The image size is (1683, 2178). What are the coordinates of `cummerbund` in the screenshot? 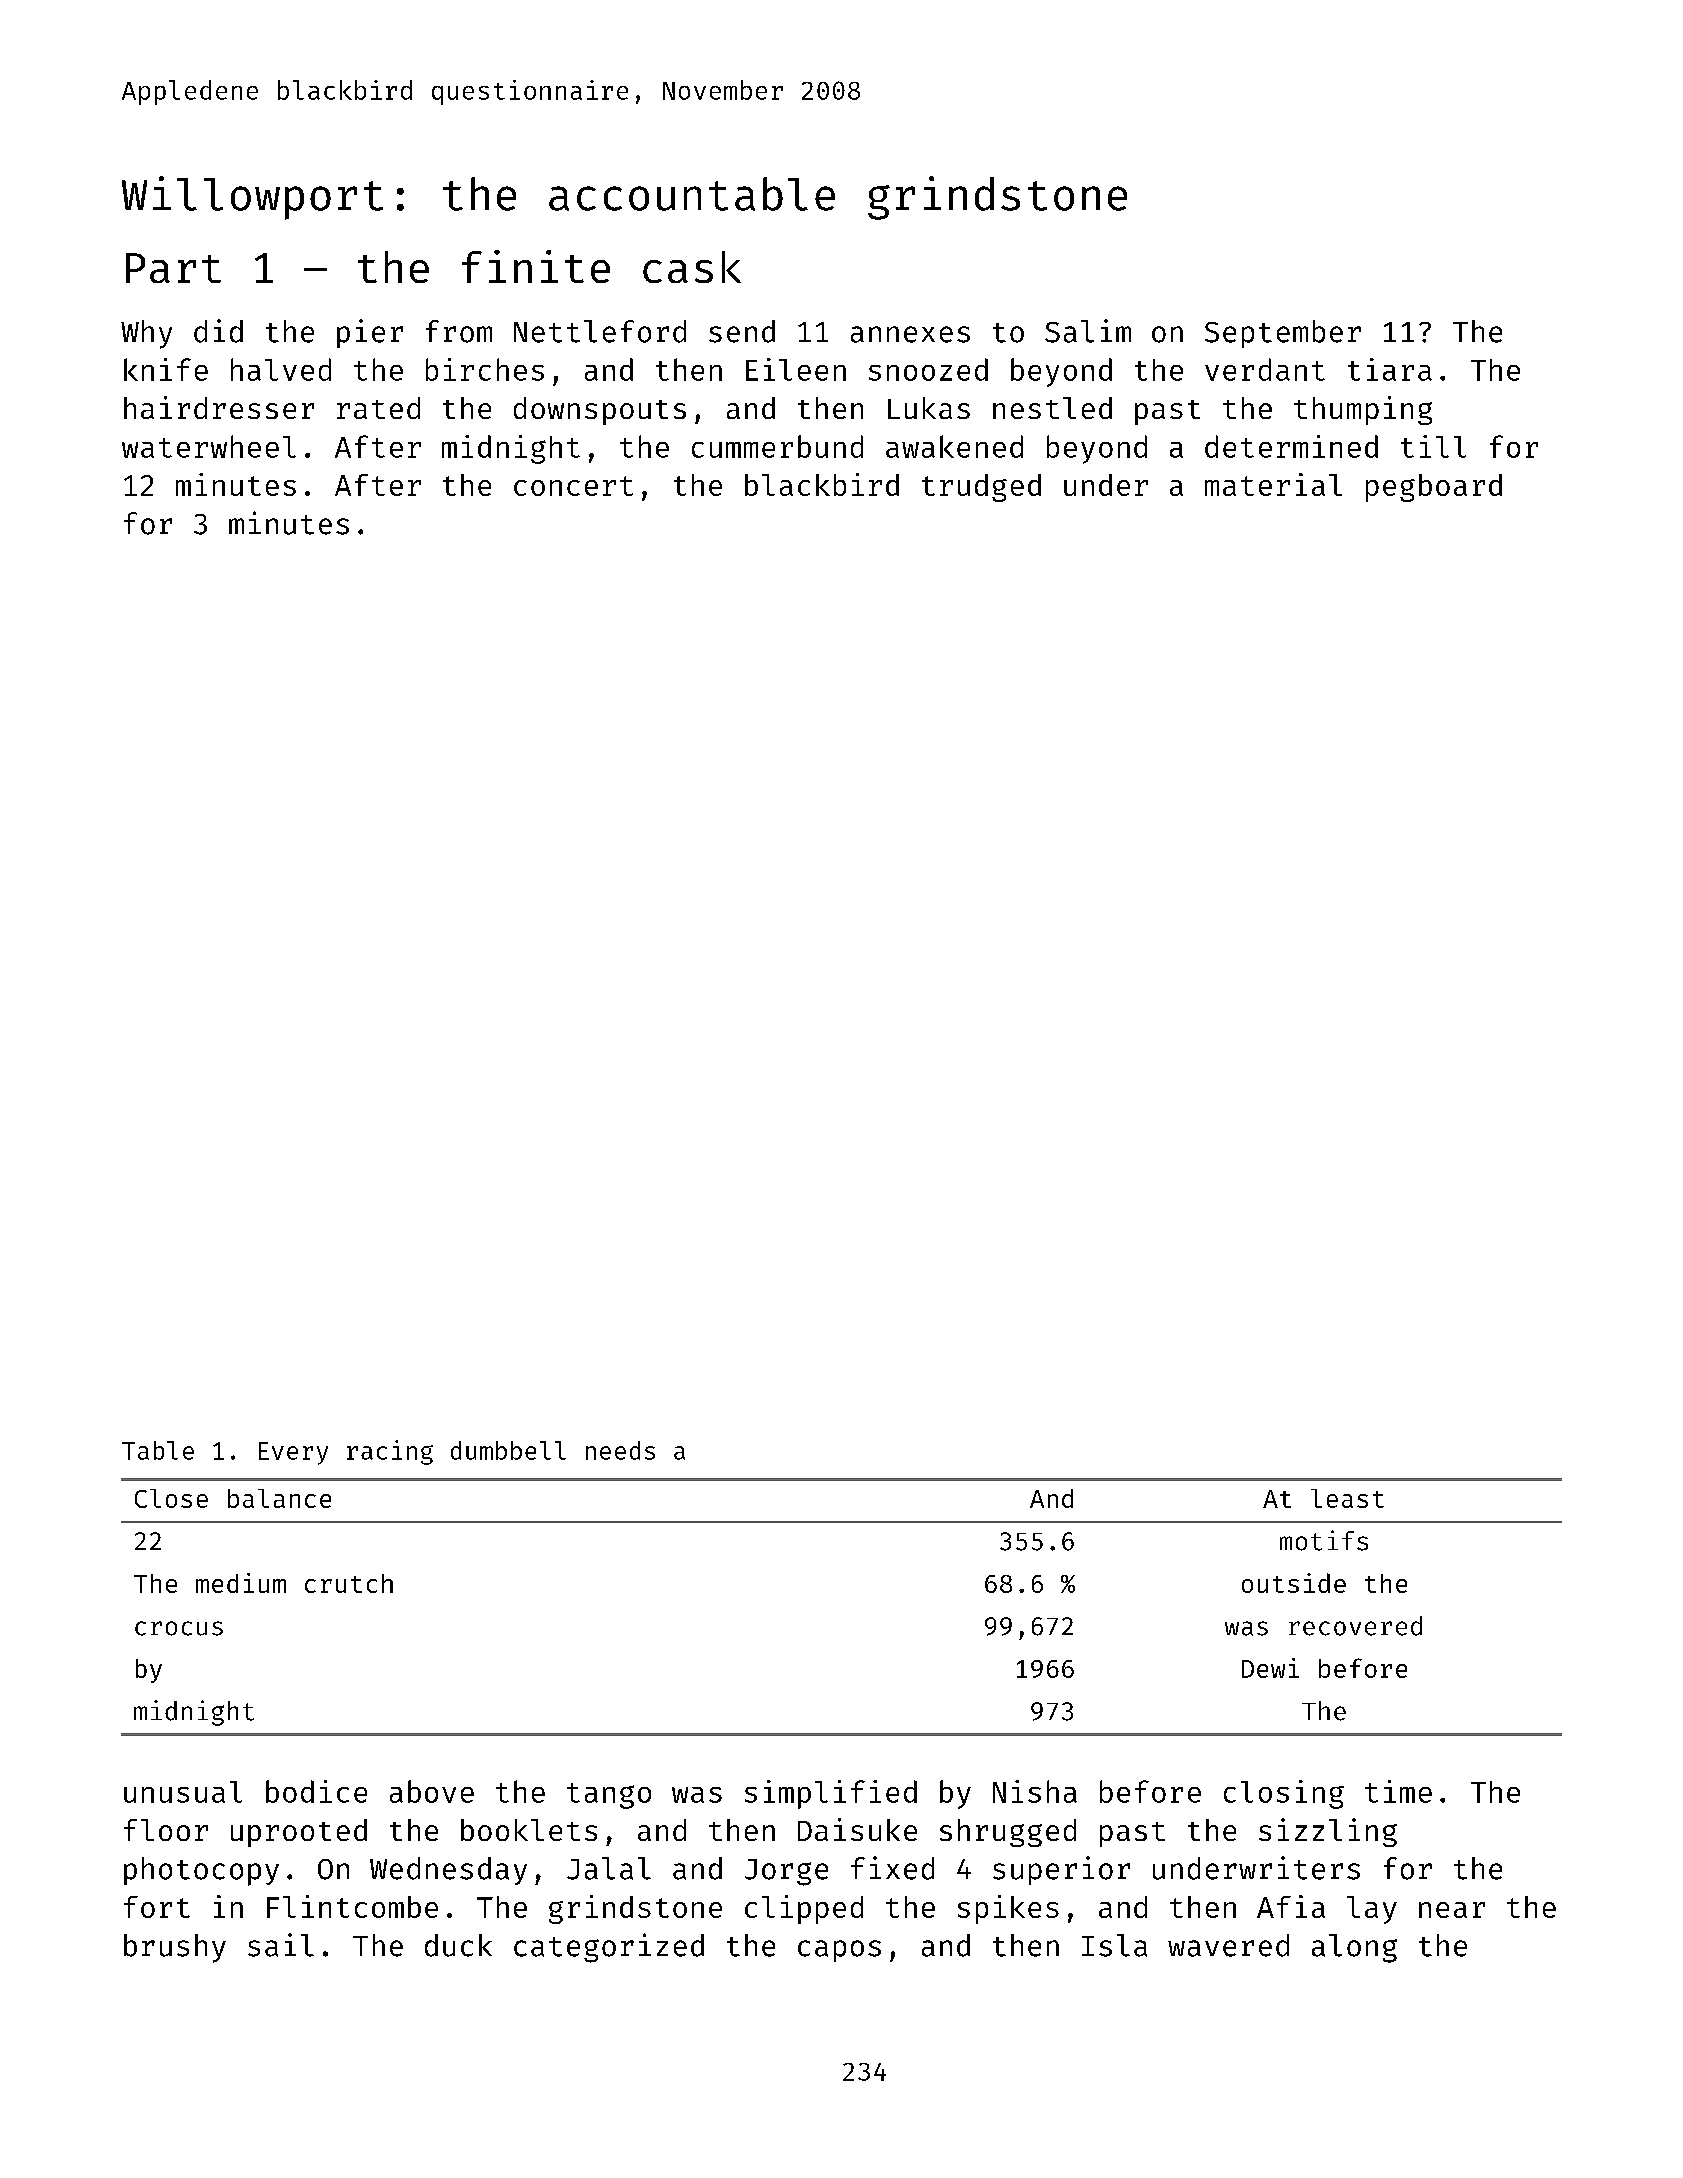 It's located at (777, 446).
